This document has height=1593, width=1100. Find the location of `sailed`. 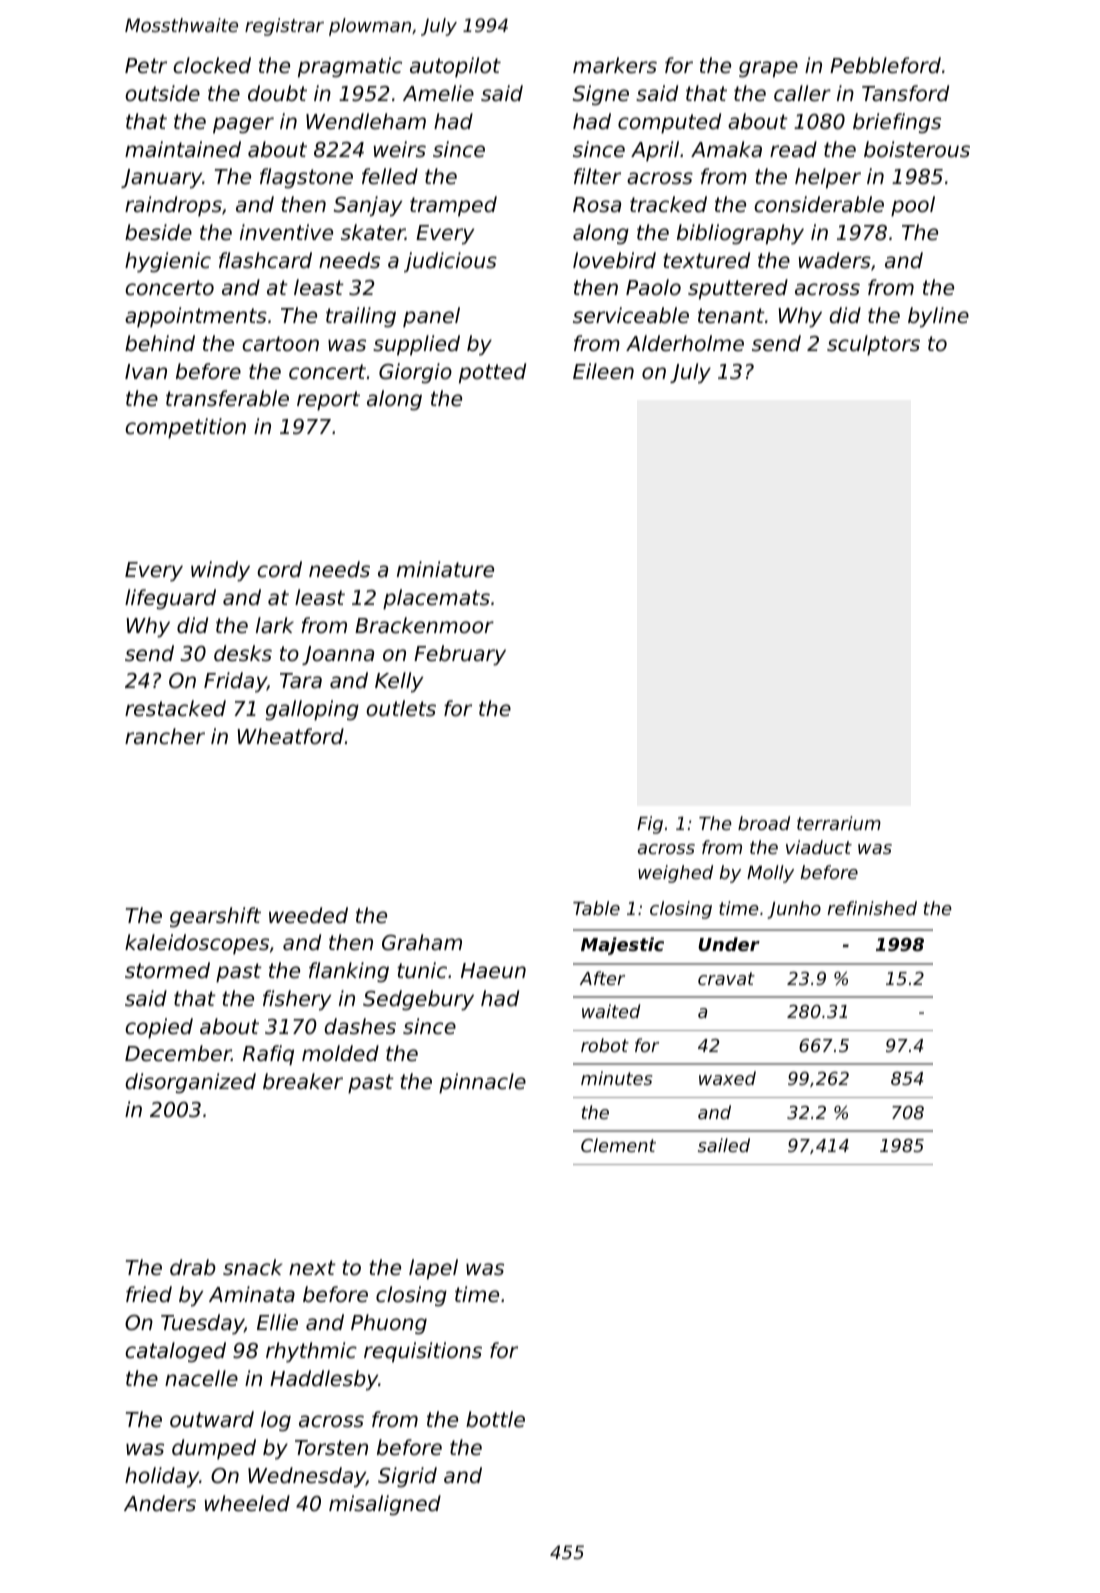

sailed is located at coordinates (724, 1145).
